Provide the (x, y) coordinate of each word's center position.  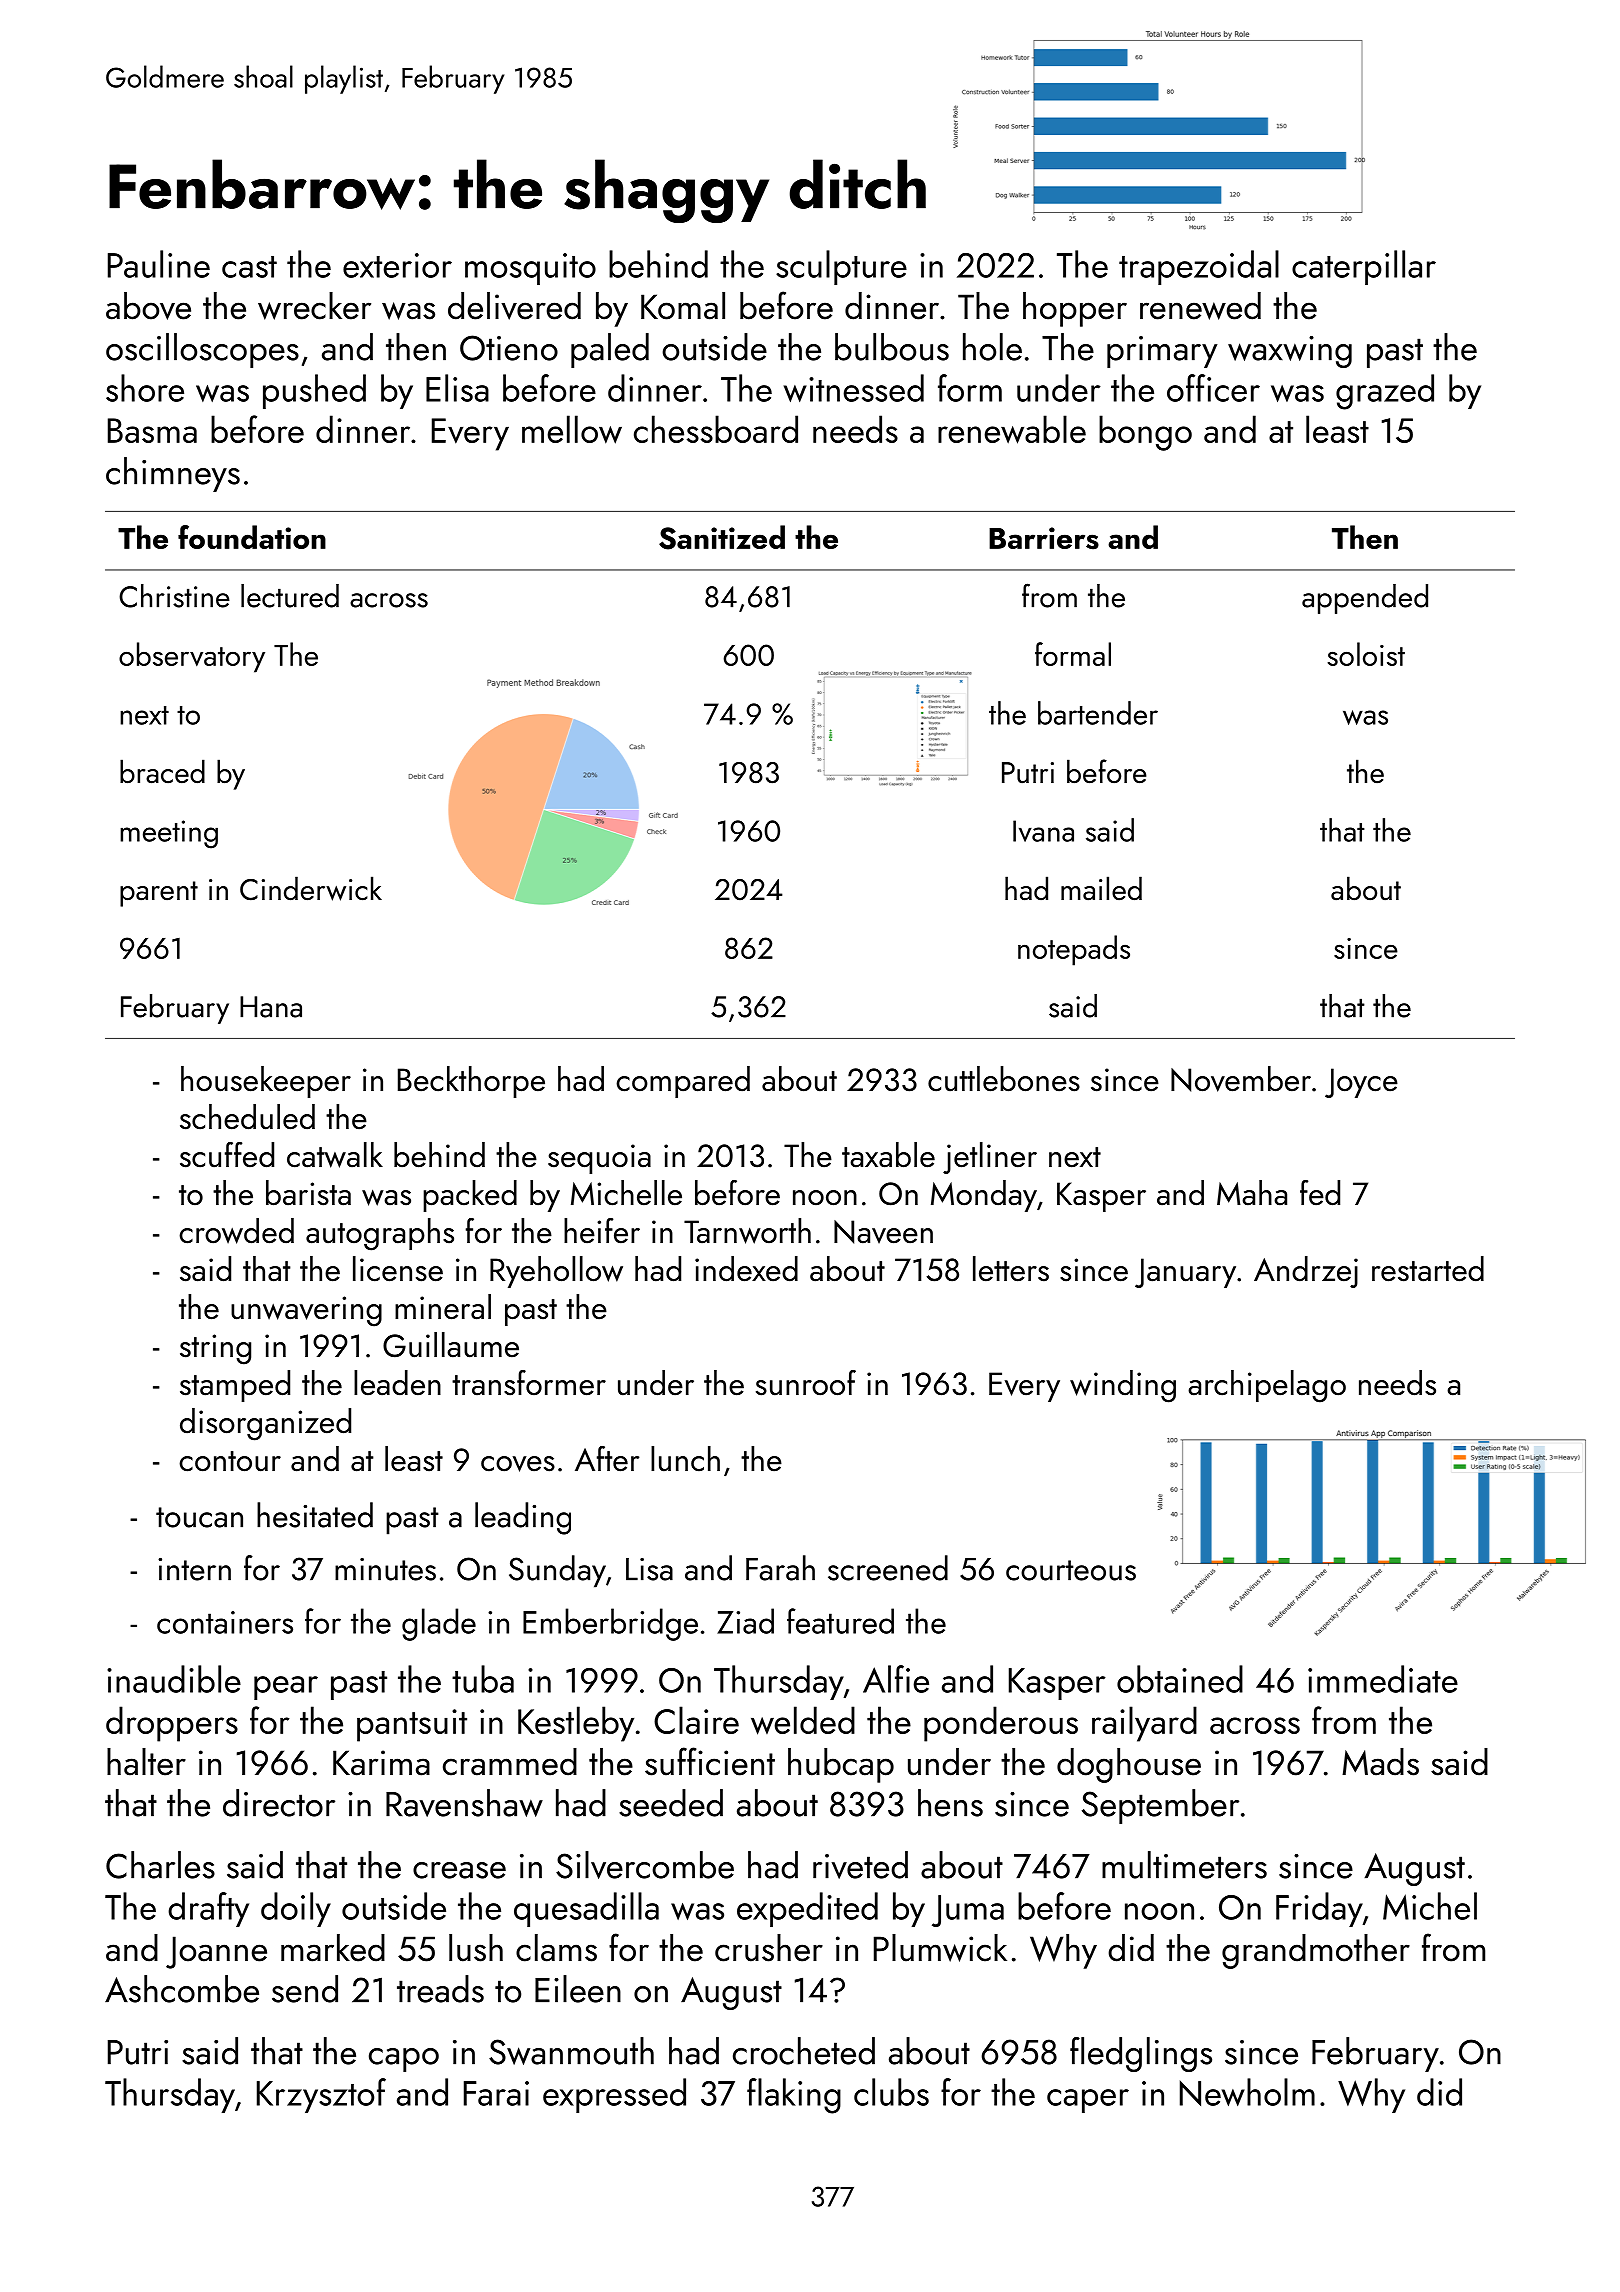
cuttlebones (1004, 1079)
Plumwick (940, 1948)
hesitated (315, 1515)
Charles (160, 1865)
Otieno (509, 348)
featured (840, 1621)
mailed (1101, 888)
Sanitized (722, 537)
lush (476, 1948)
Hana (271, 1007)
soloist (1366, 654)
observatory (192, 657)
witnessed (854, 388)
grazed (1385, 392)
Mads (1380, 1762)
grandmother (1316, 1951)
